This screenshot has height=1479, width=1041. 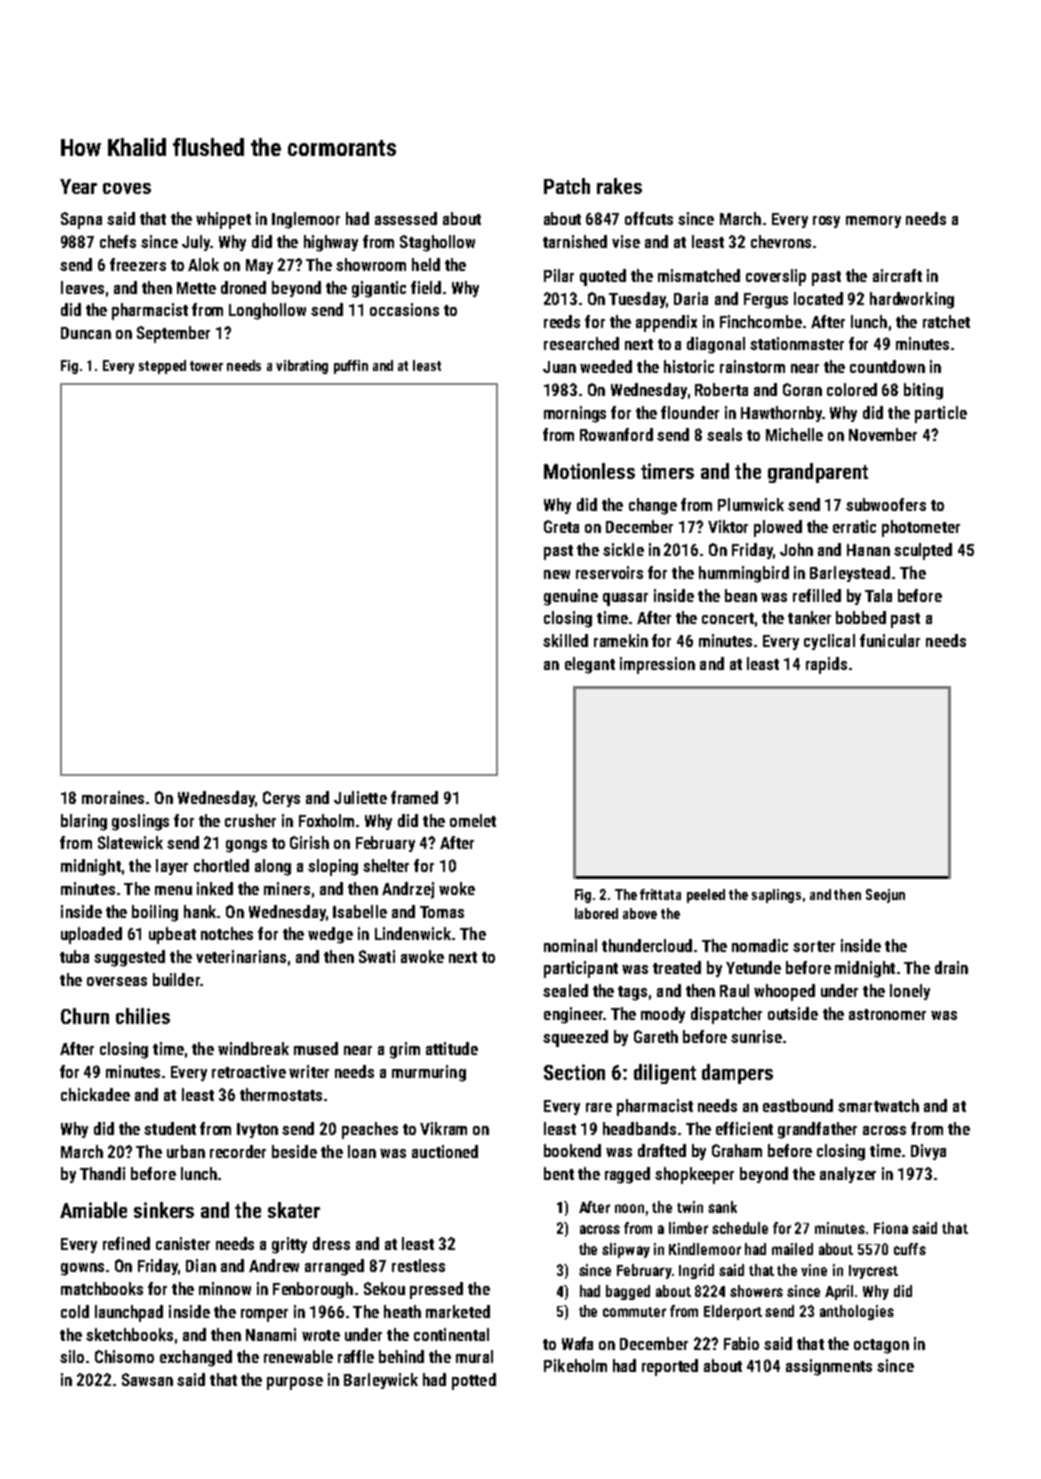 What do you see at coordinates (437, 243) in the screenshot?
I see `Staghollow` at bounding box center [437, 243].
